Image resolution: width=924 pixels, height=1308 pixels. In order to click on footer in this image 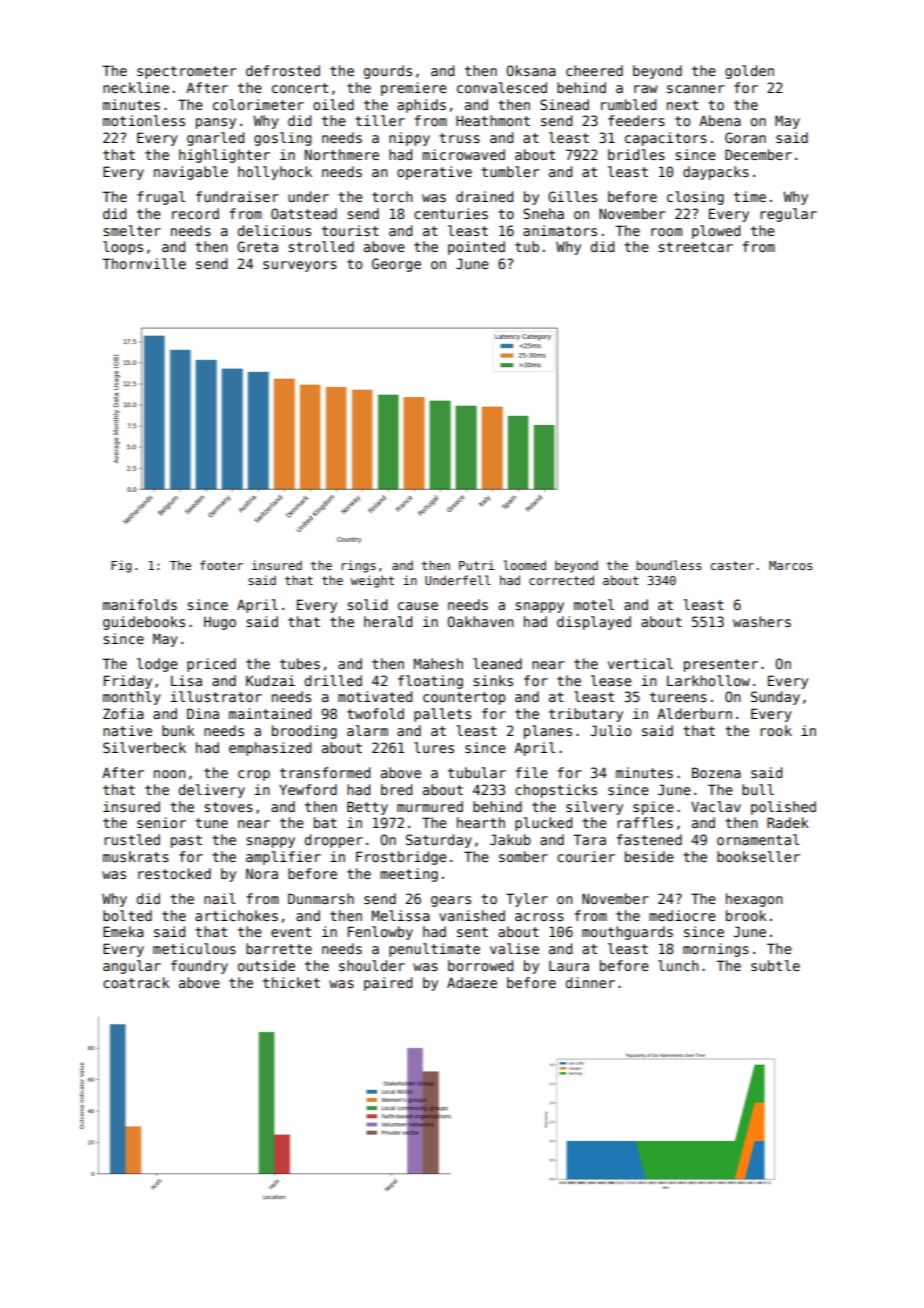, I will do `click(221, 565)`.
